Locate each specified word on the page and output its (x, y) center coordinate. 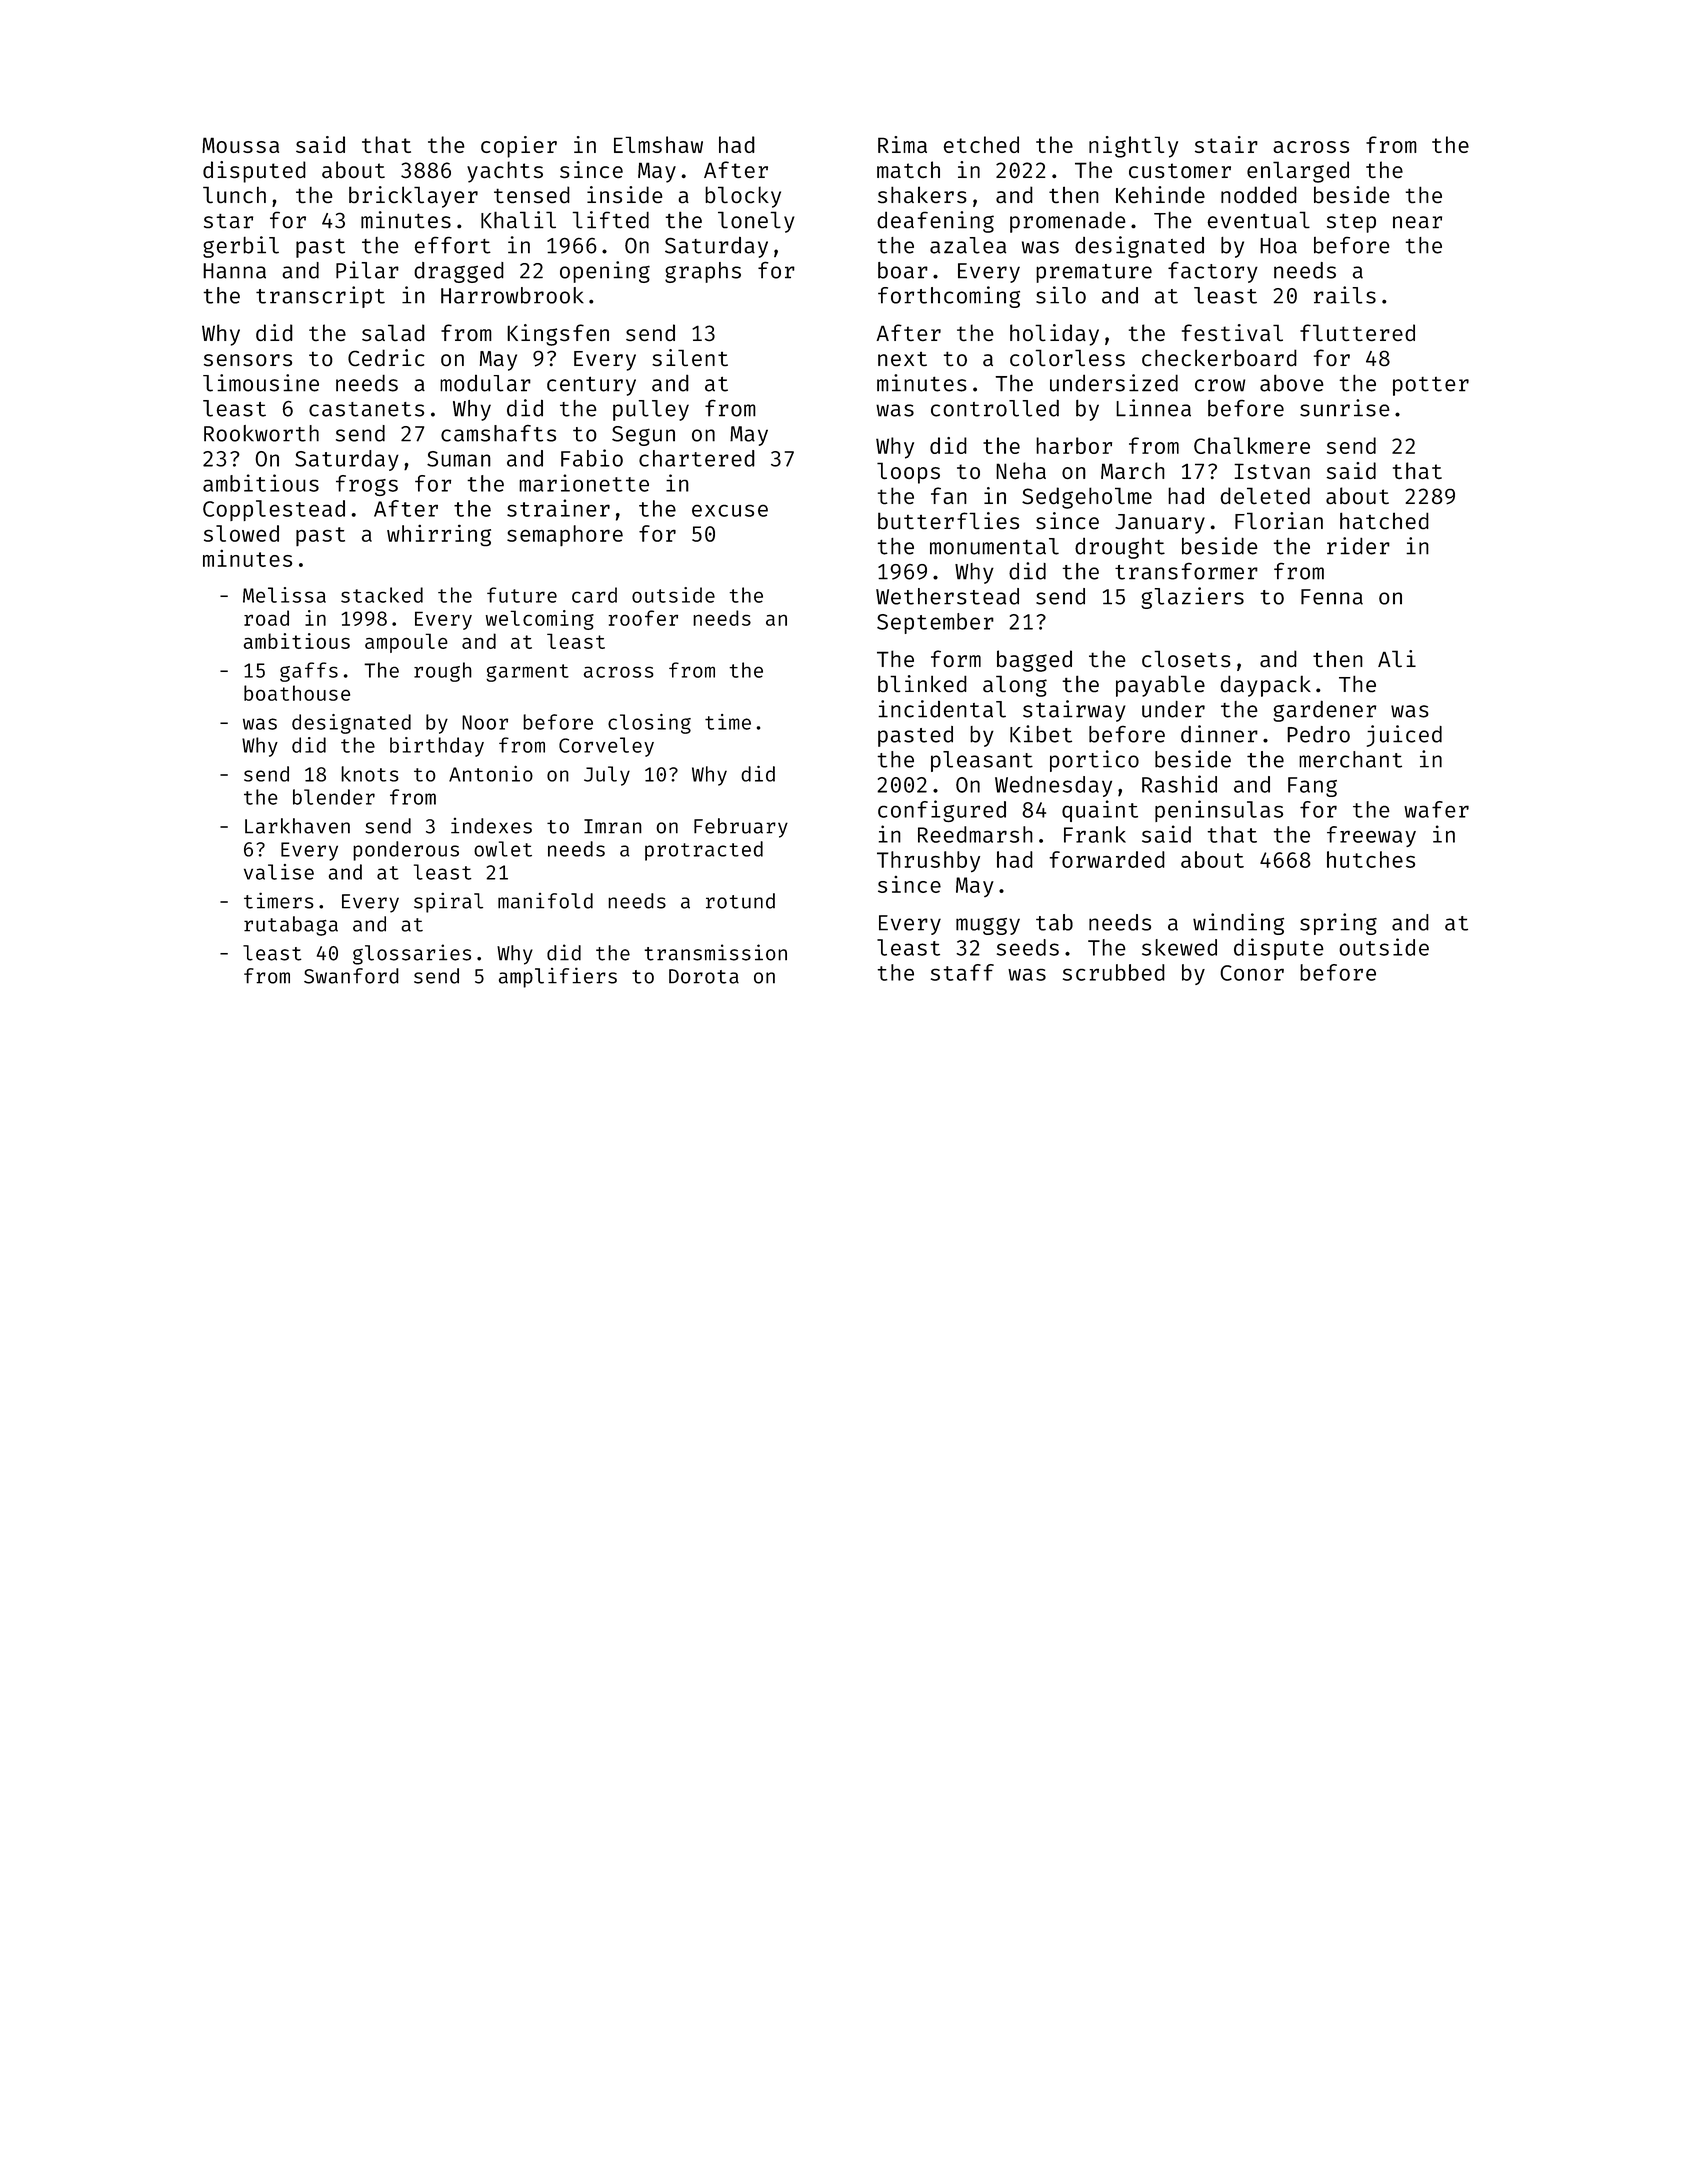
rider (1358, 546)
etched (981, 144)
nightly (1133, 147)
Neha (1021, 470)
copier (519, 147)
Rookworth (261, 433)
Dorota (704, 976)
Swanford (351, 976)
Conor (1252, 973)
